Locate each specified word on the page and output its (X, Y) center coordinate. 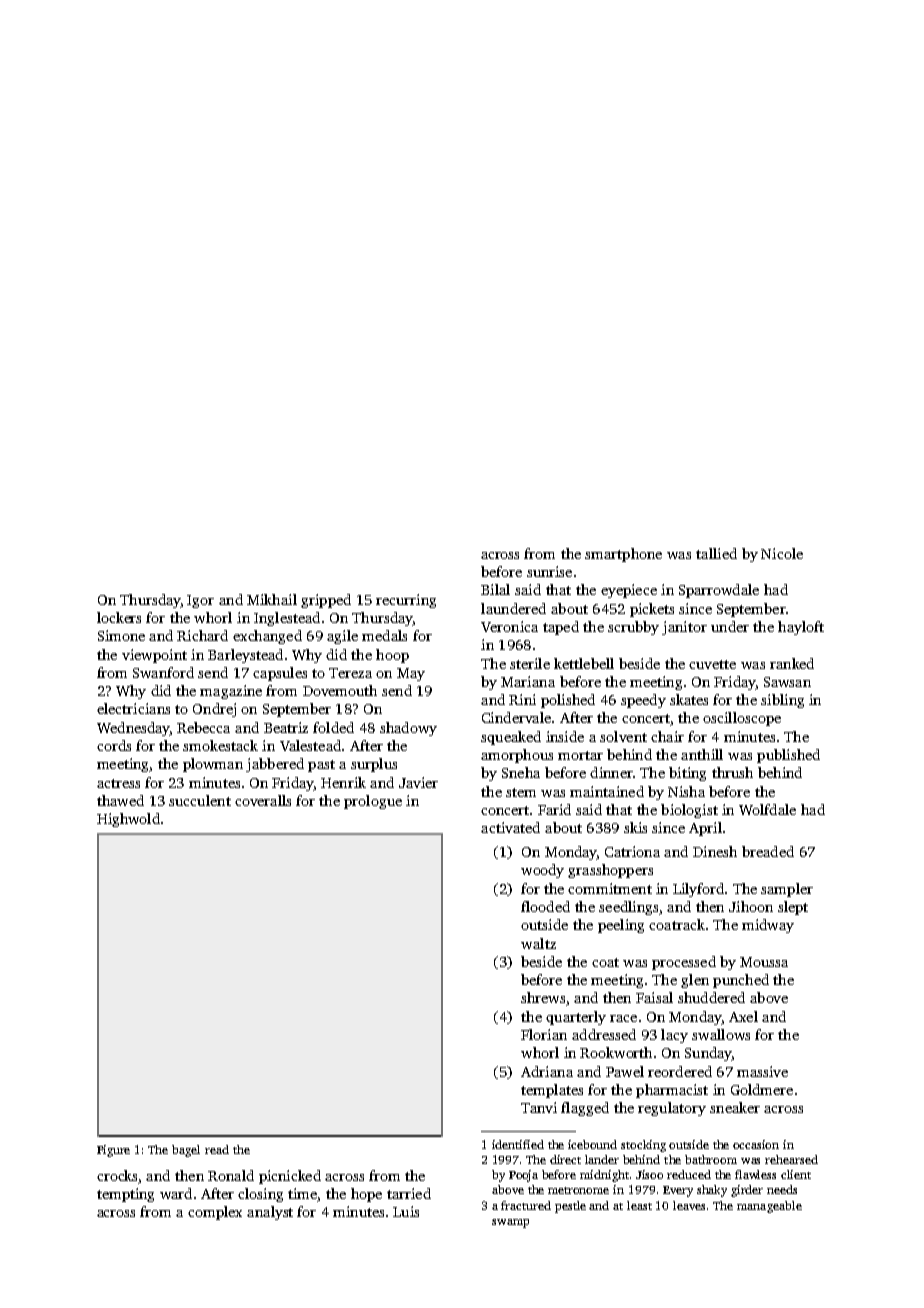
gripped (326, 601)
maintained (607, 791)
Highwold (128, 820)
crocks (117, 1175)
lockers (119, 617)
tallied (716, 553)
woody (542, 871)
